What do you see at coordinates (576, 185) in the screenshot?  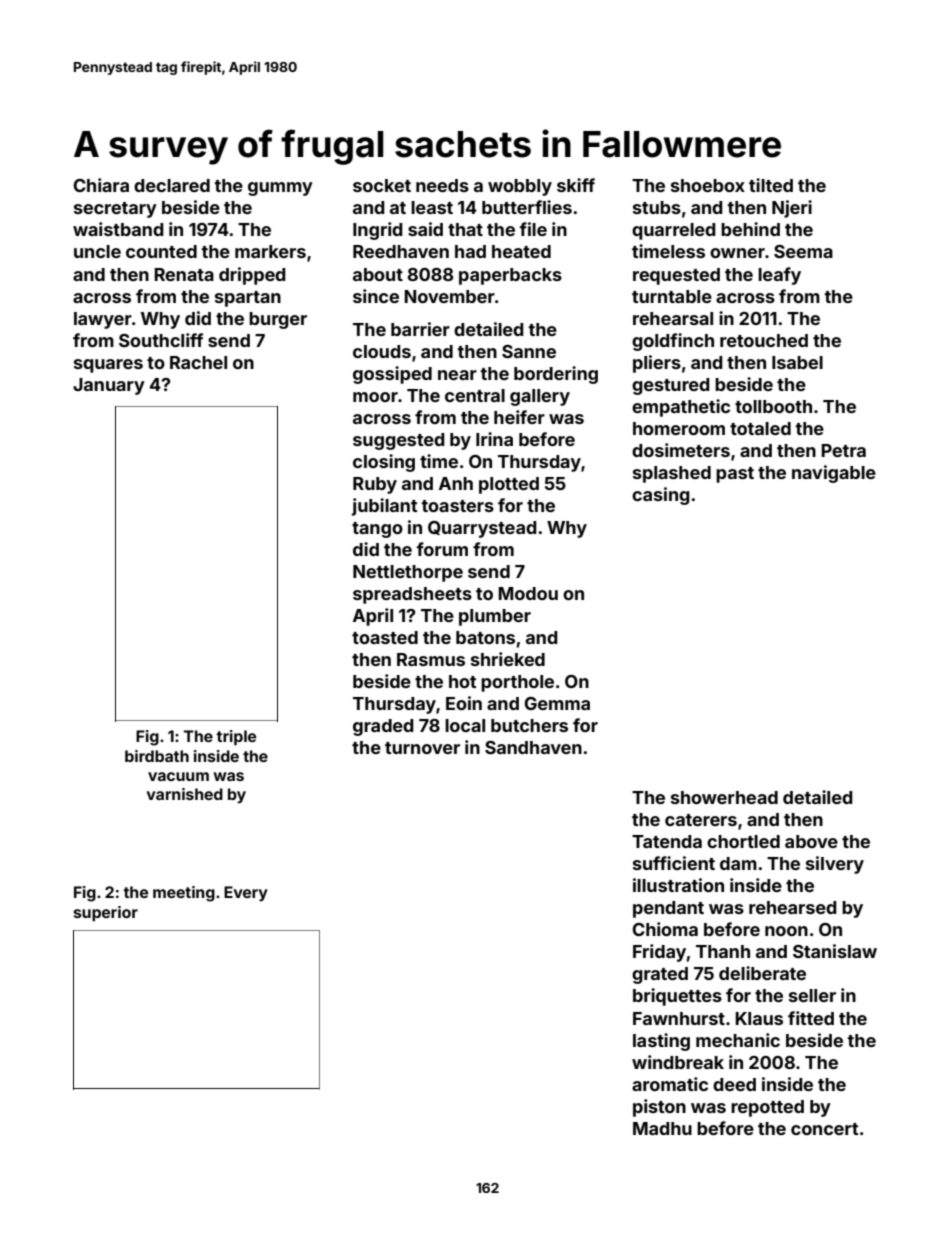 I see `skiff` at bounding box center [576, 185].
